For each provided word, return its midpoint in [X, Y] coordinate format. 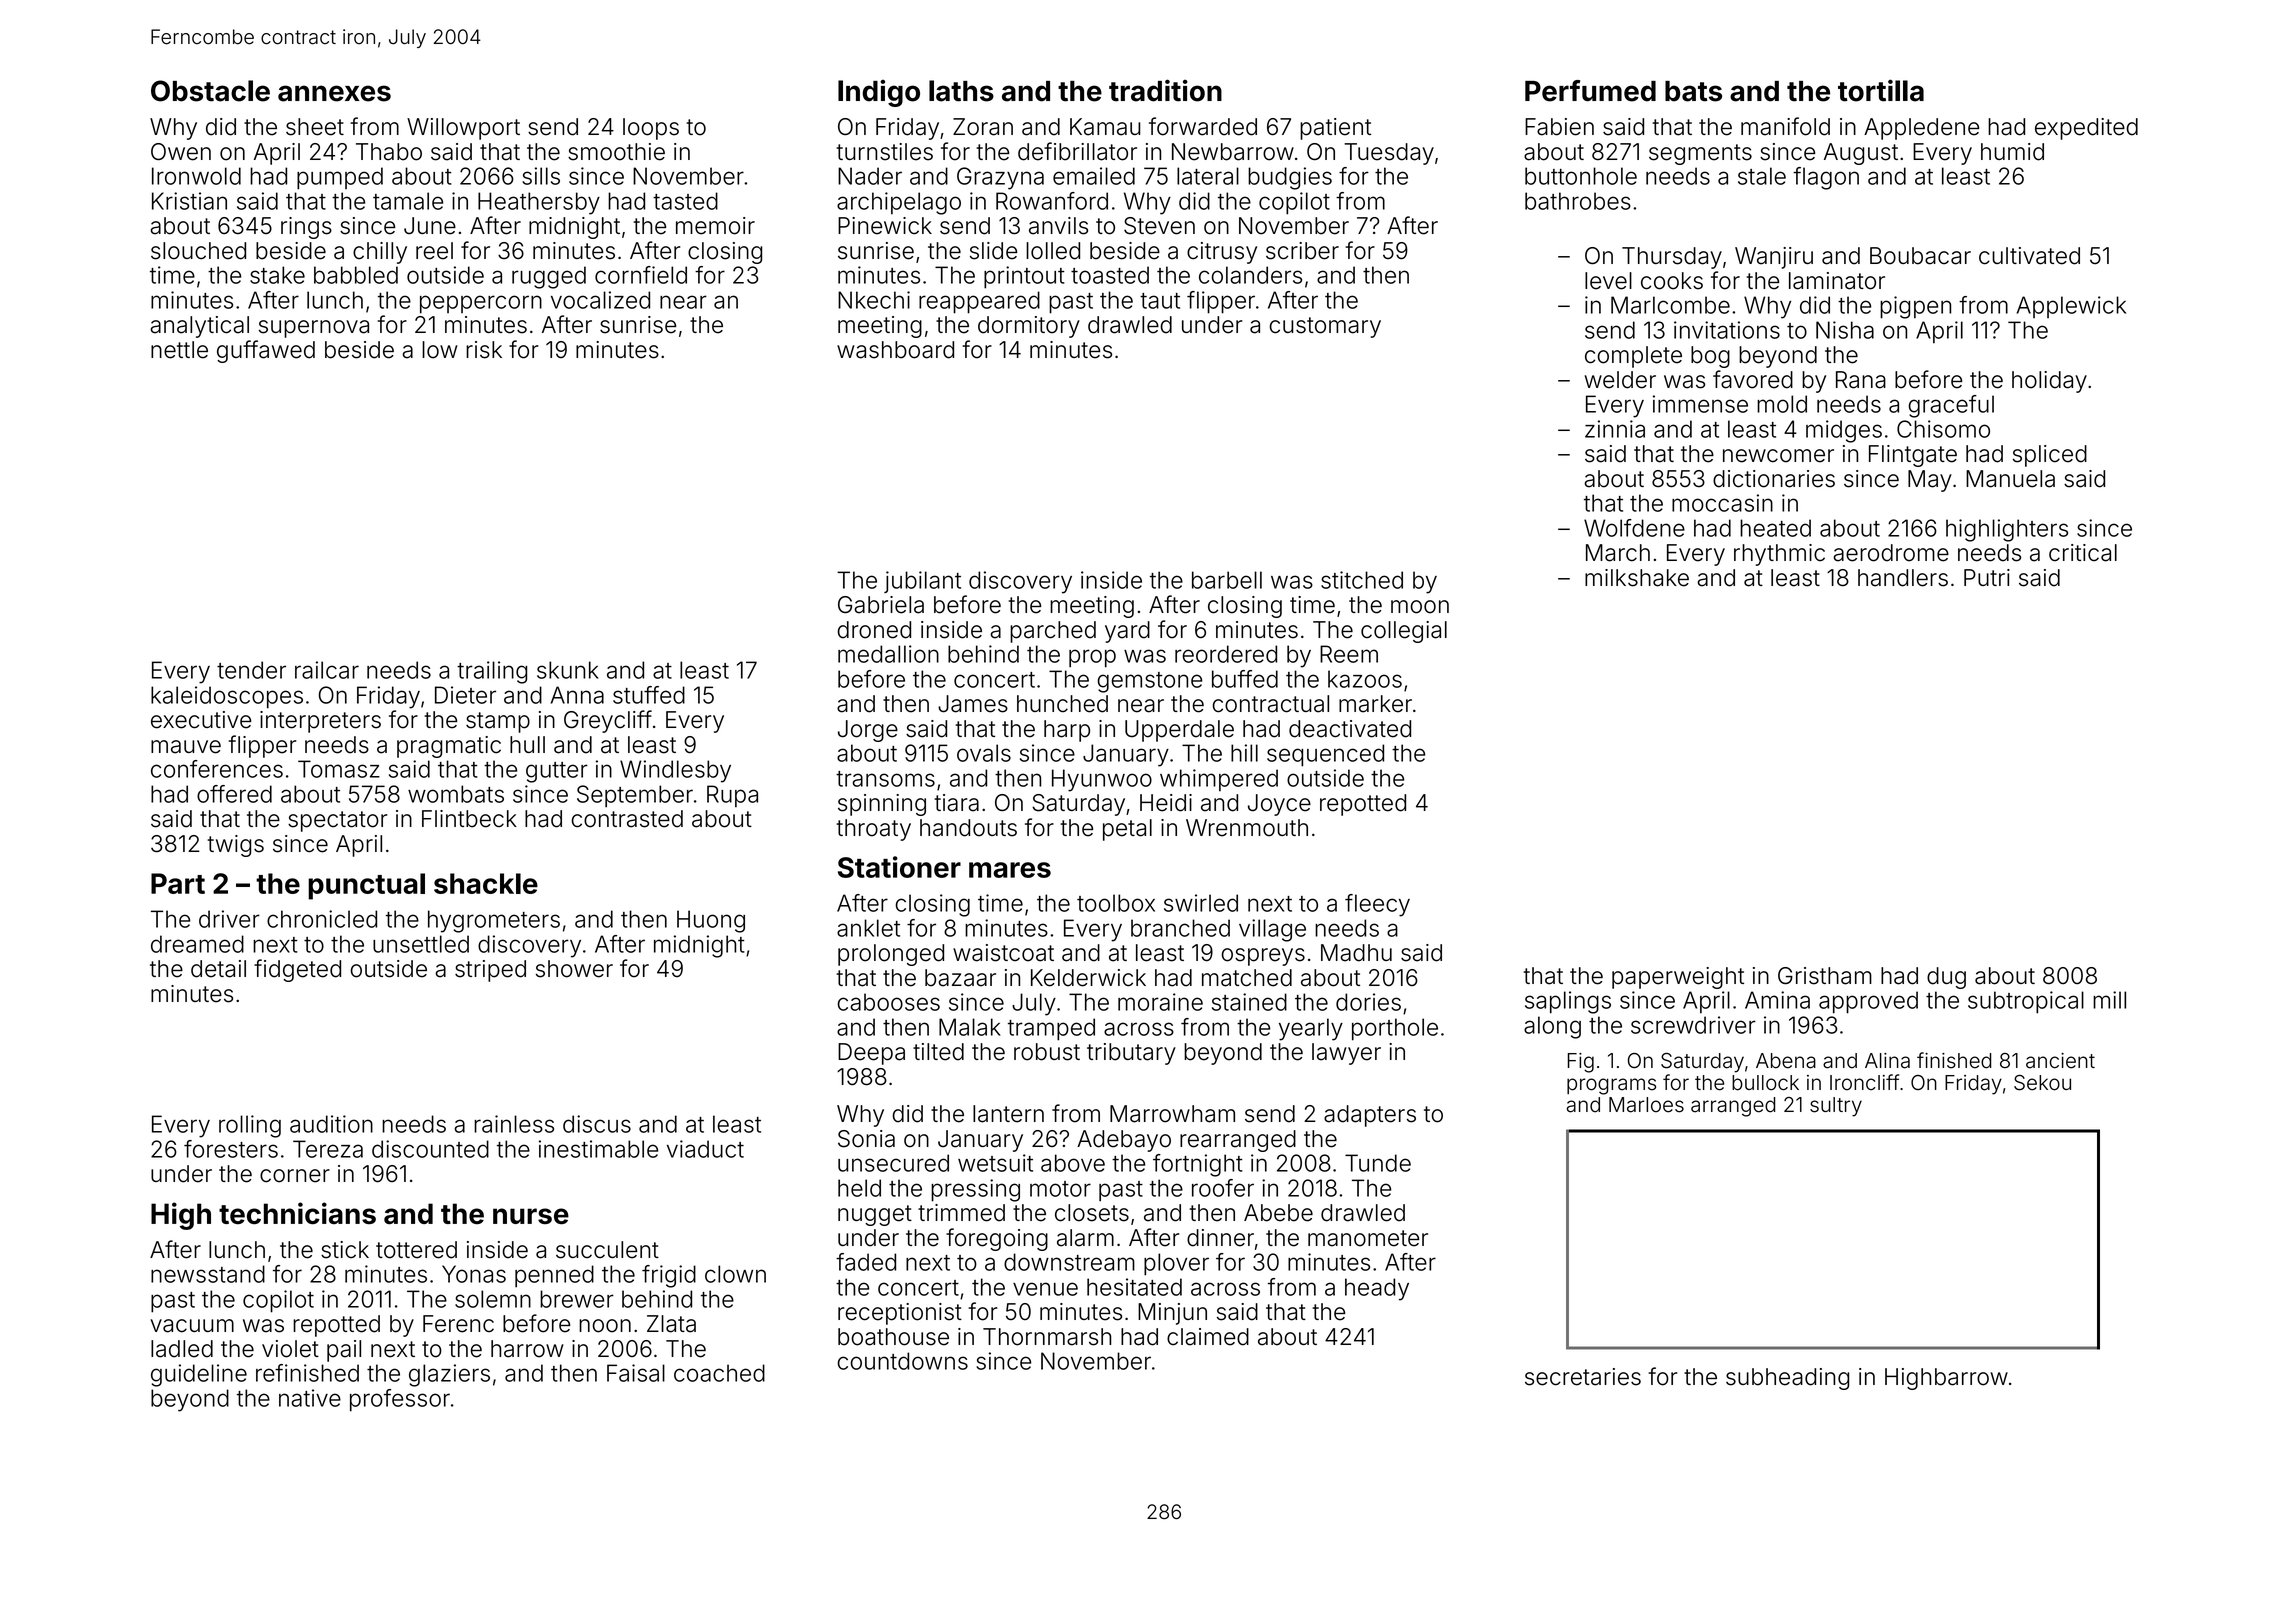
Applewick [2071, 307]
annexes [334, 93]
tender [251, 670]
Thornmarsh [1047, 1337]
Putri [1987, 577]
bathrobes [1578, 201]
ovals [984, 753]
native [310, 1398]
